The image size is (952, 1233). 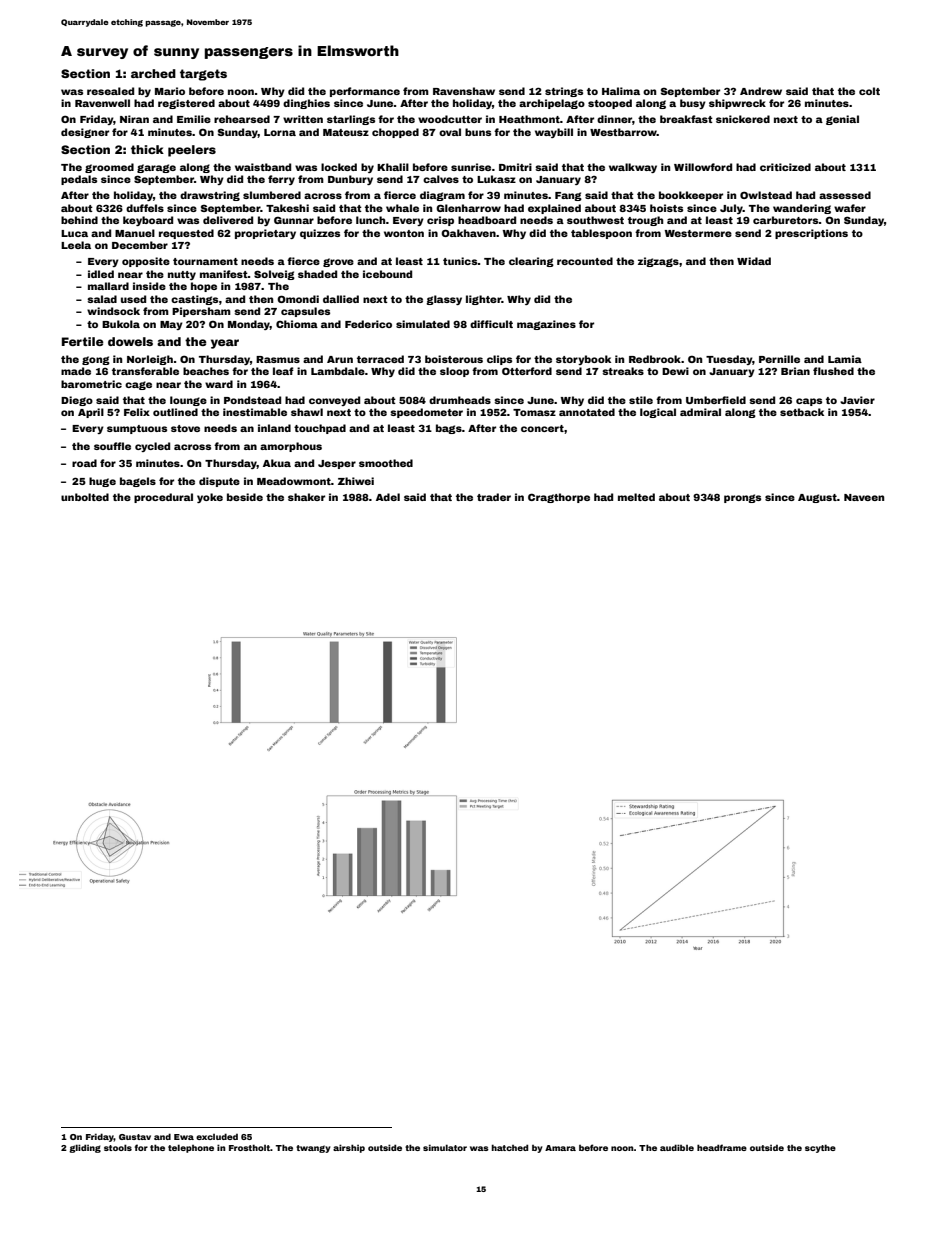 What do you see at coordinates (802, 412) in the screenshot?
I see `setback` at bounding box center [802, 412].
